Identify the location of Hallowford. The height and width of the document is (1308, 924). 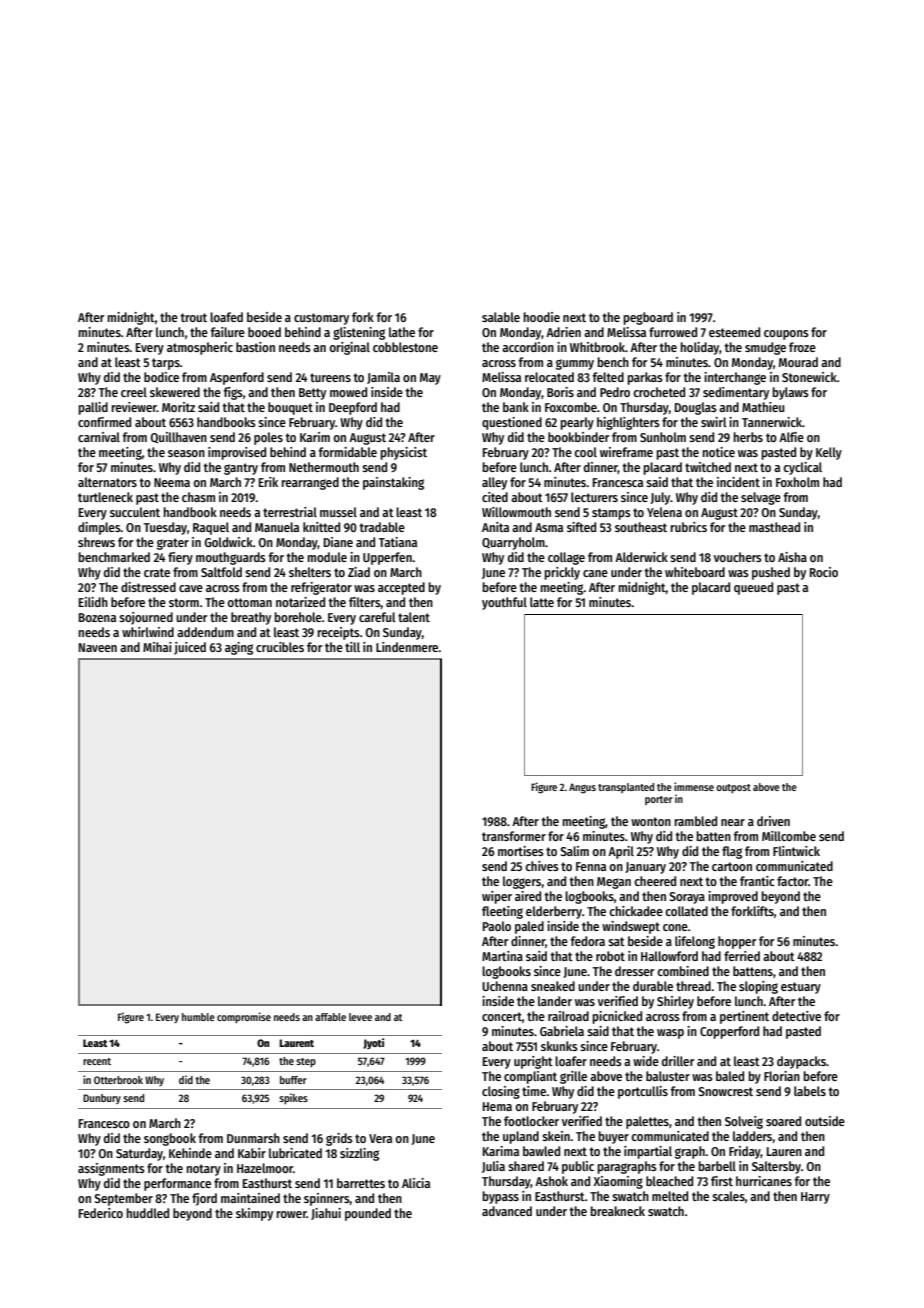
(669, 956).
